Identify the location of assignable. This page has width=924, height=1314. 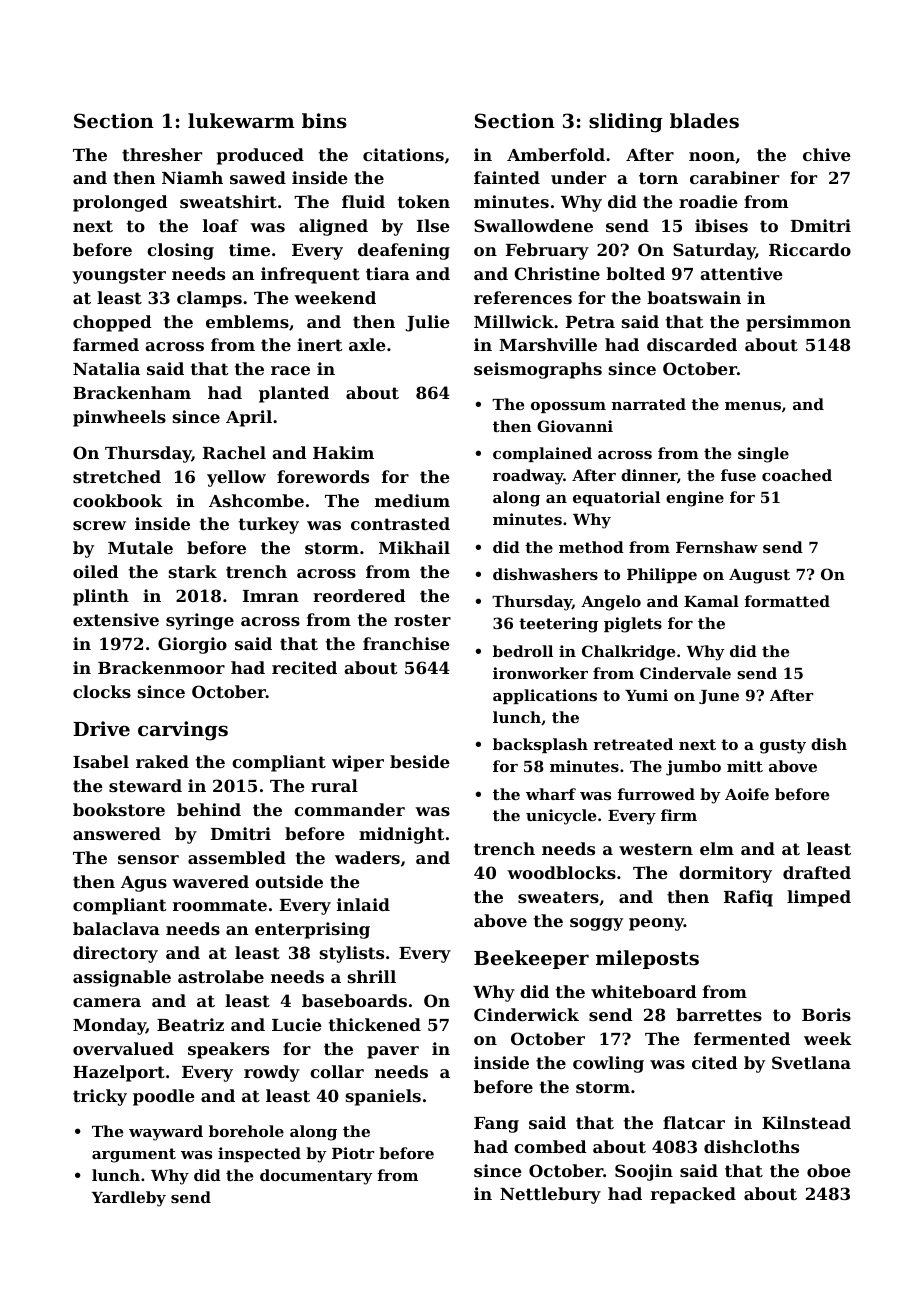
(122, 978).
